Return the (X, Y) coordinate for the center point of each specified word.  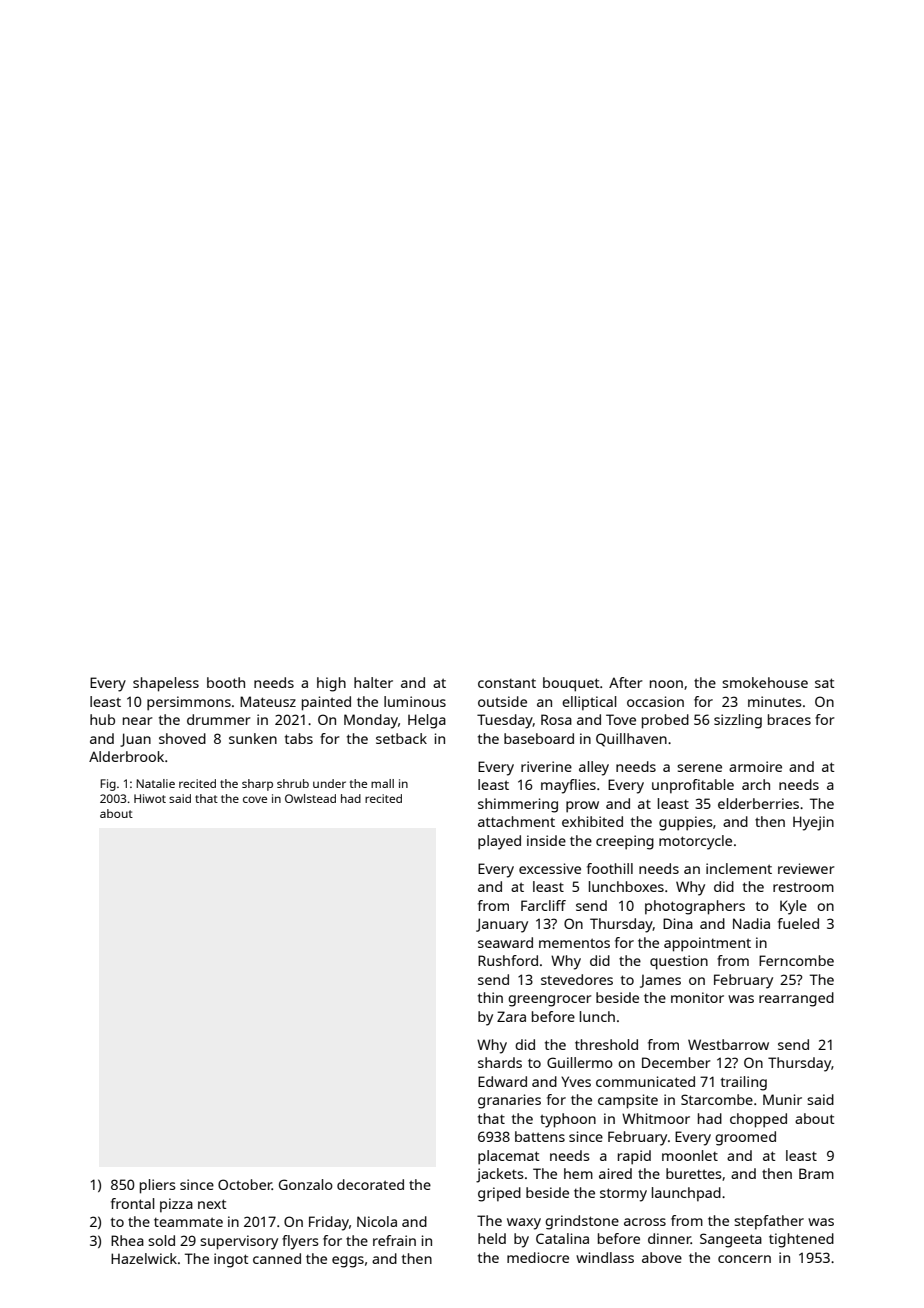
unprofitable (693, 786)
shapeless (166, 684)
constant (507, 683)
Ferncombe (796, 960)
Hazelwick (144, 1258)
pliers (158, 1186)
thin (490, 997)
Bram (816, 1173)
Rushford (508, 960)
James (660, 981)
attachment (516, 821)
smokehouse (765, 682)
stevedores (577, 979)
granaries (509, 1101)
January (502, 925)
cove (255, 799)
